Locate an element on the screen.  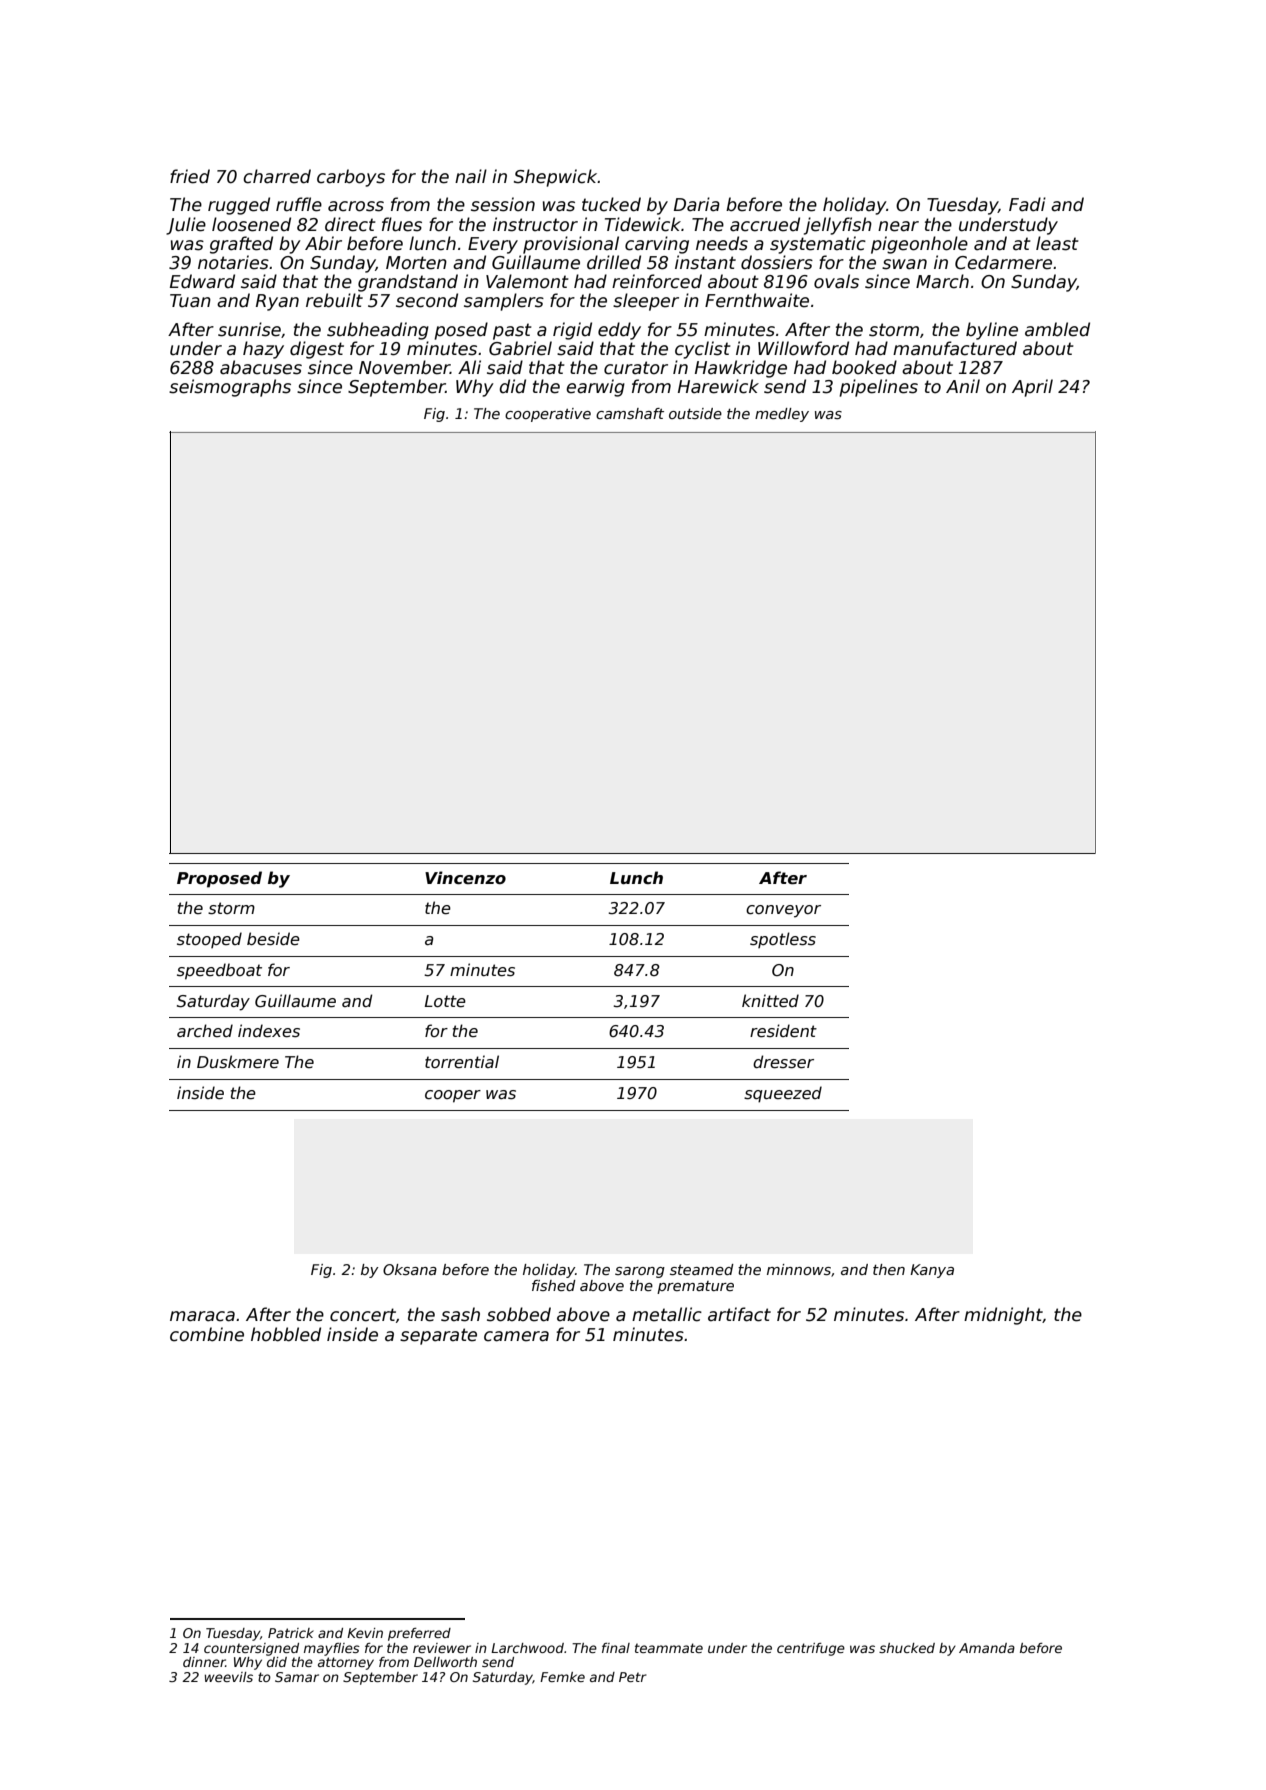
April is located at coordinates (1032, 388).
